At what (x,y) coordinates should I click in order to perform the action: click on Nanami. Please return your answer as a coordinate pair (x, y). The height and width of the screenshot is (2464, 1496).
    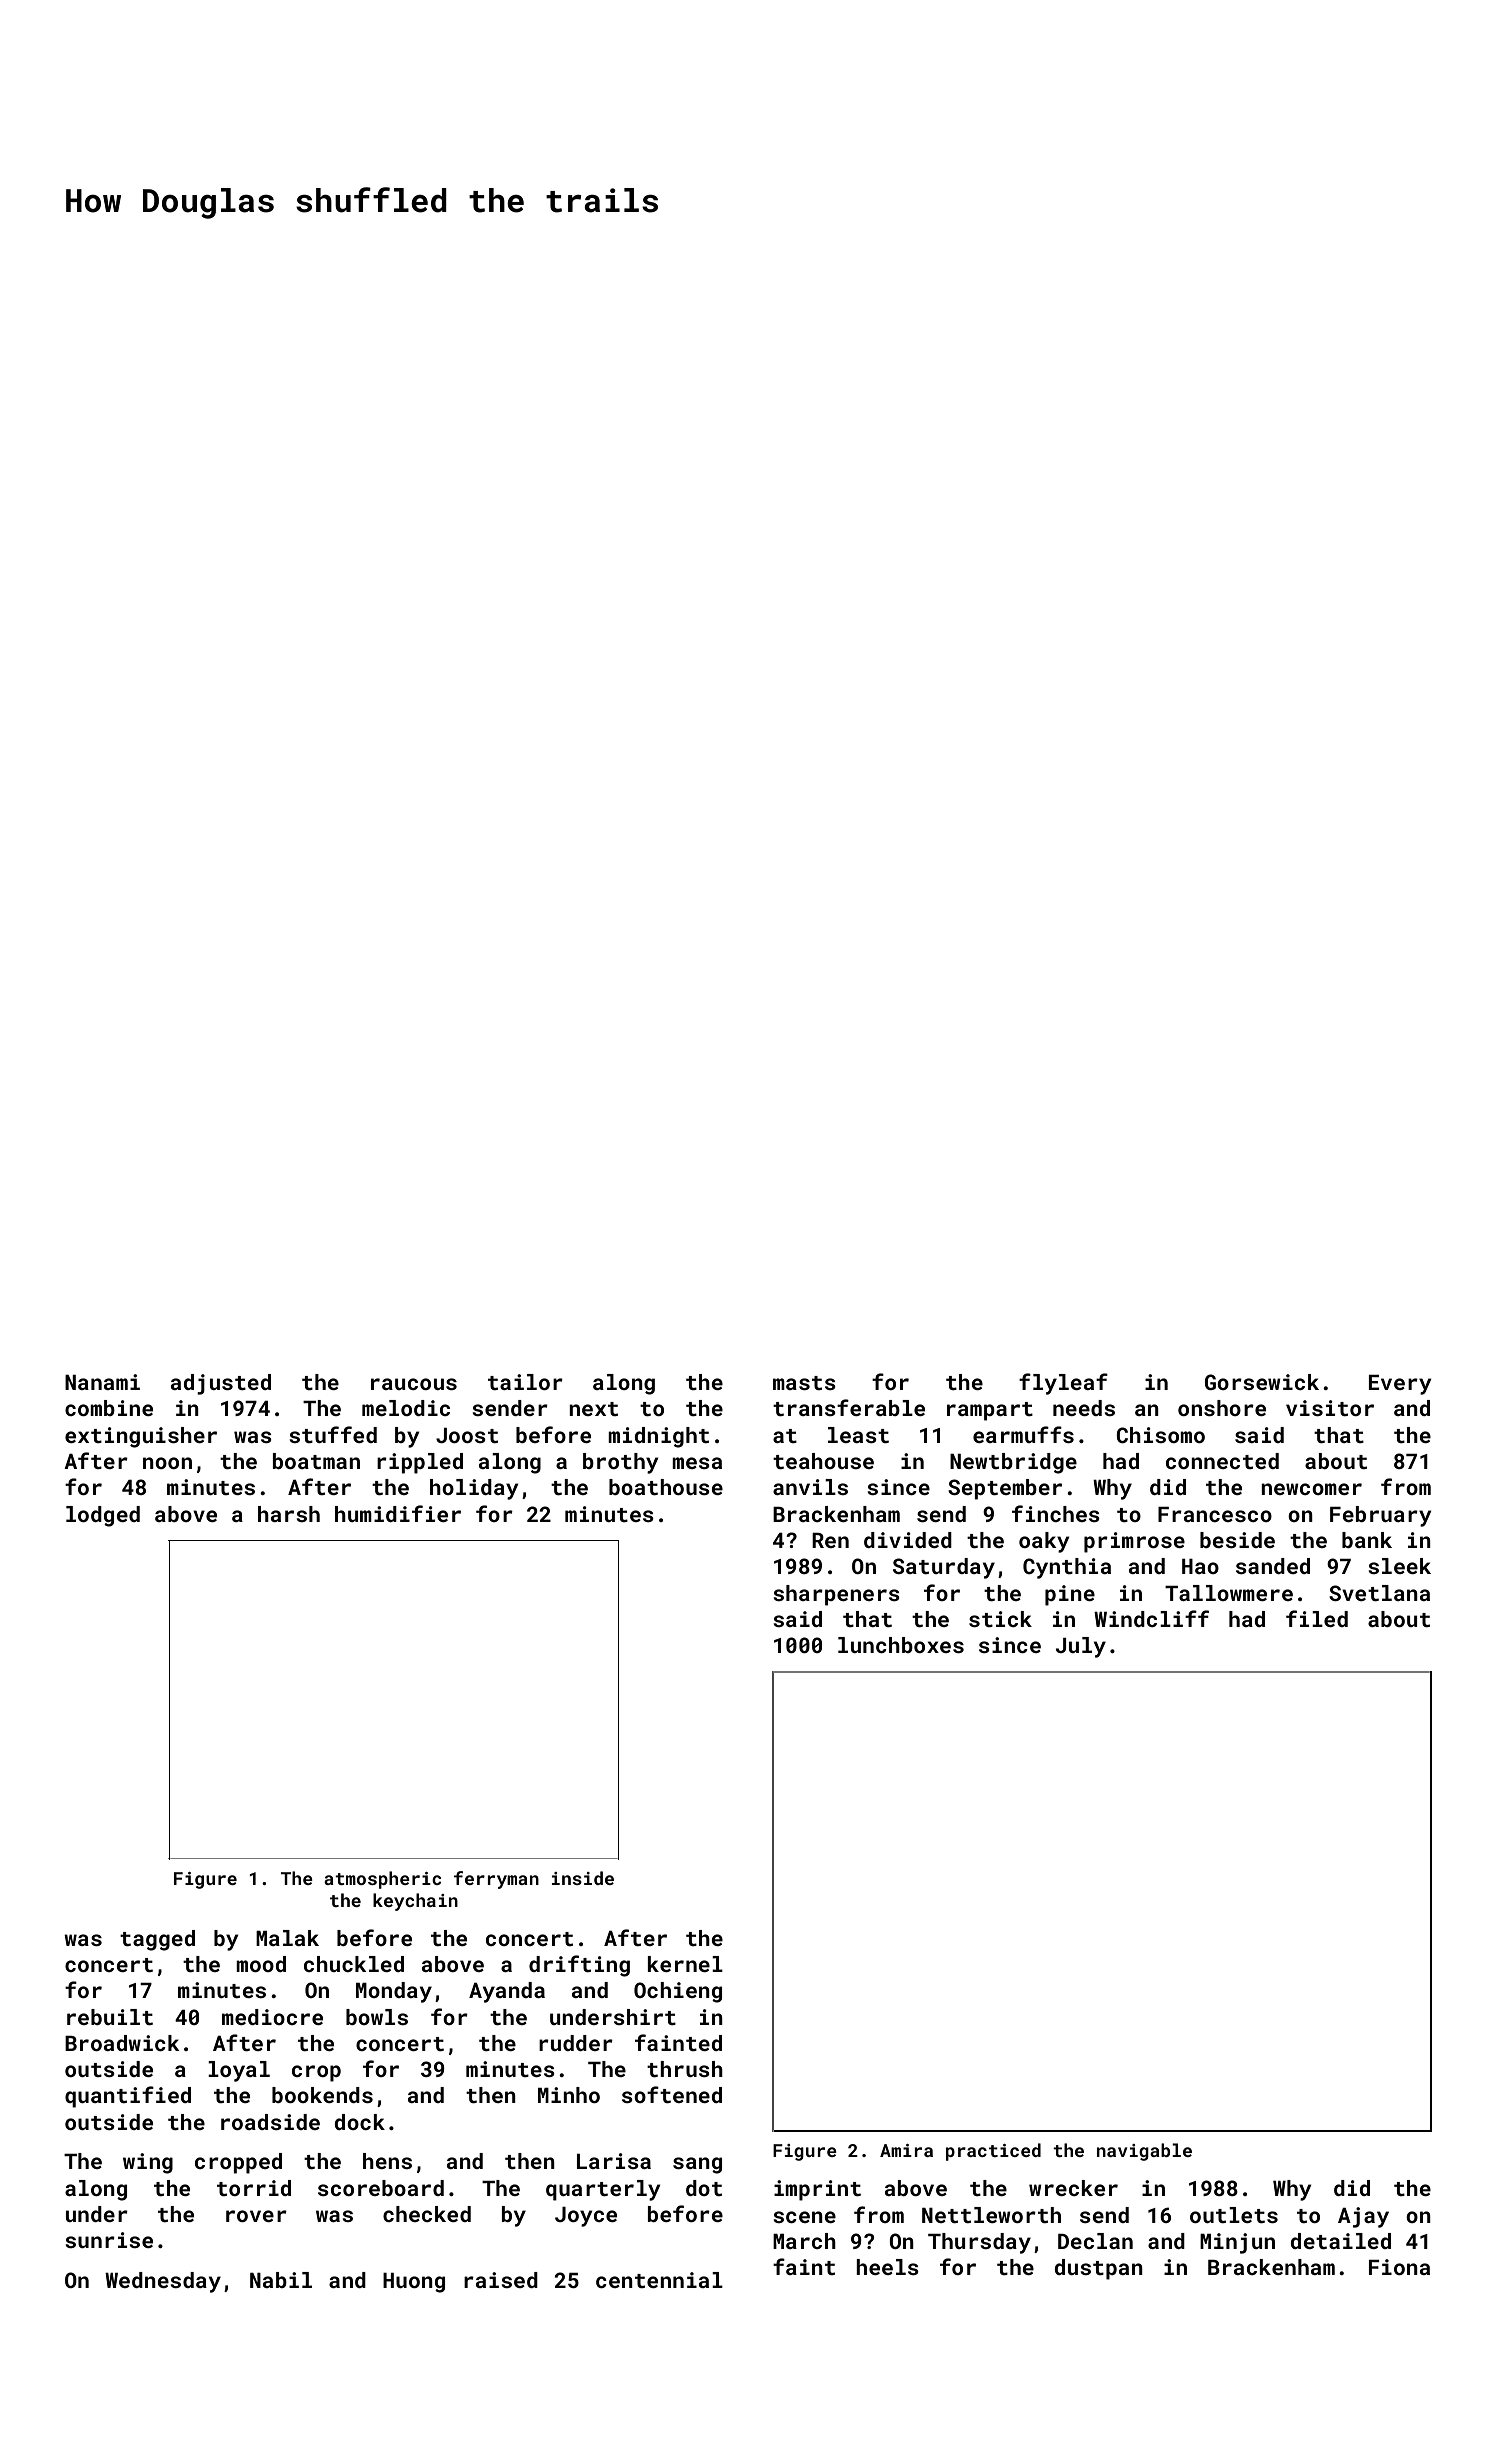
    Looking at the image, I should click on (102, 1382).
